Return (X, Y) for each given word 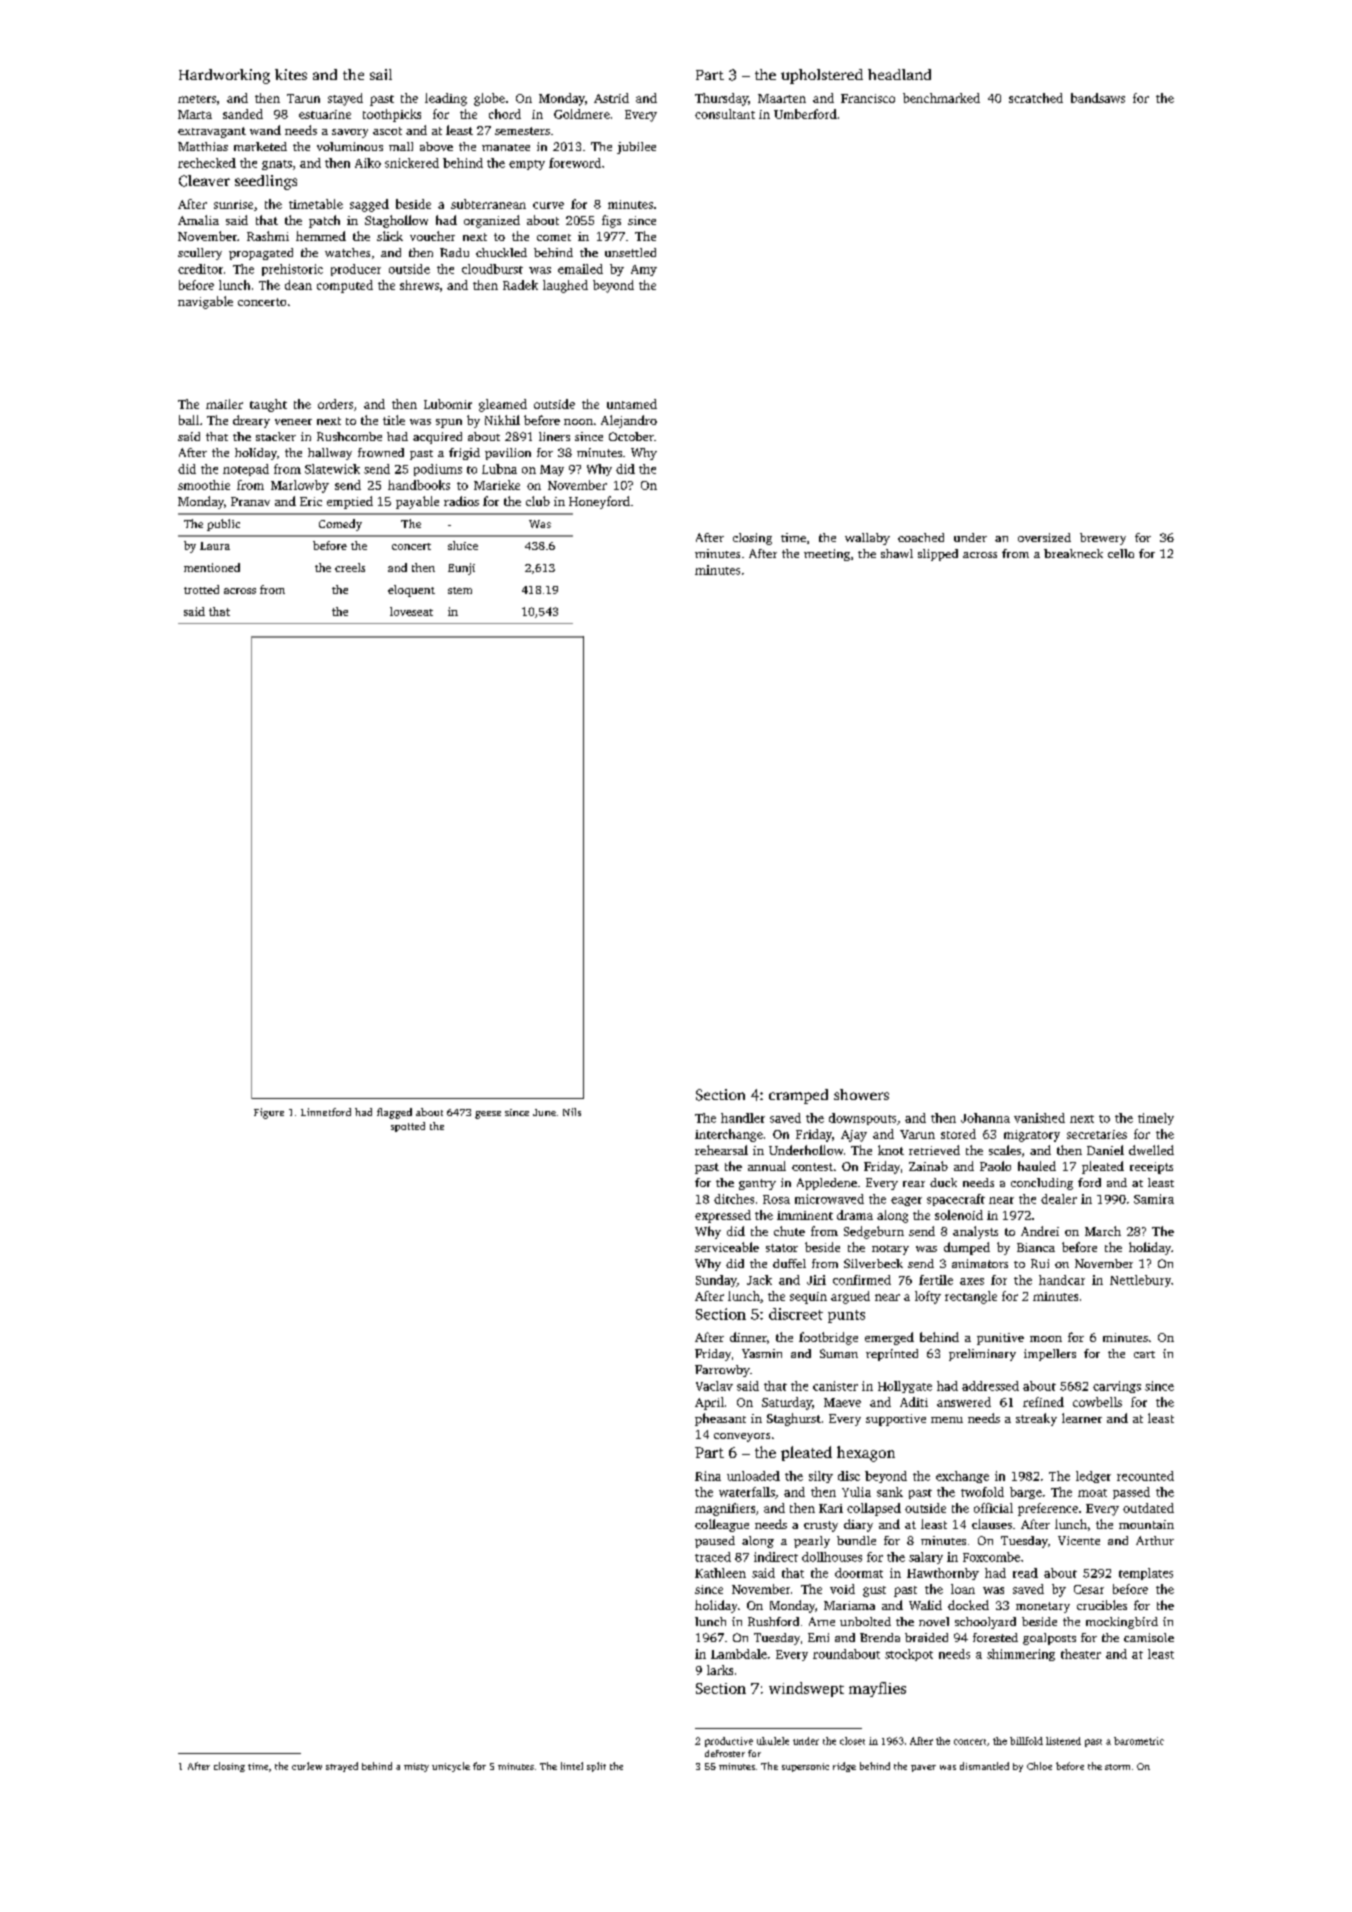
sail (381, 74)
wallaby (867, 539)
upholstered (822, 76)
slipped (938, 555)
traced (713, 1557)
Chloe (1039, 1766)
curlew (307, 1766)
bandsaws (1098, 98)
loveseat (411, 611)
